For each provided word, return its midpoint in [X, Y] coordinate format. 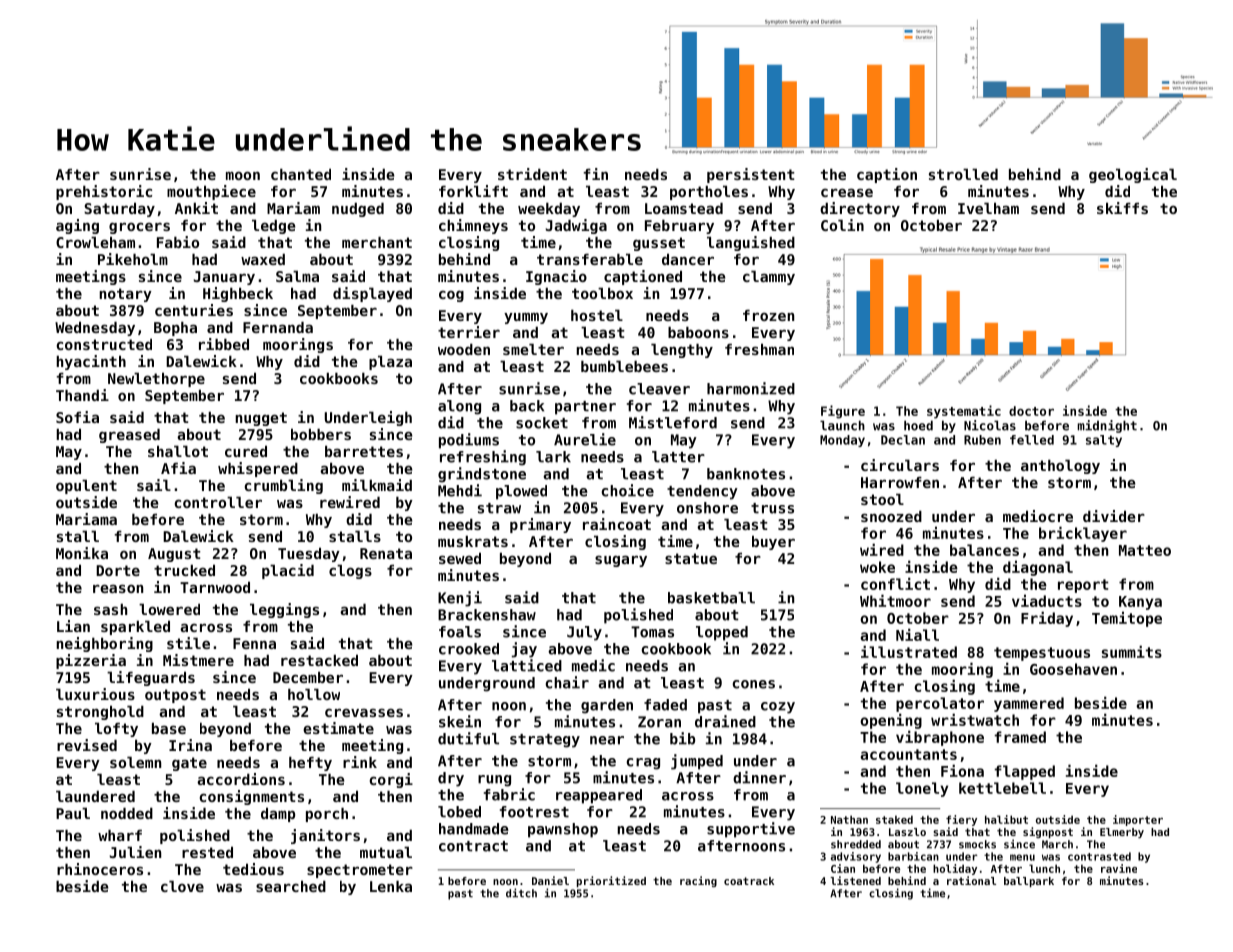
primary [540, 525]
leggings [284, 610]
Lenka [391, 886]
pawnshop [563, 830]
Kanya [1140, 603]
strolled [963, 174]
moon [243, 175]
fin [595, 174]
